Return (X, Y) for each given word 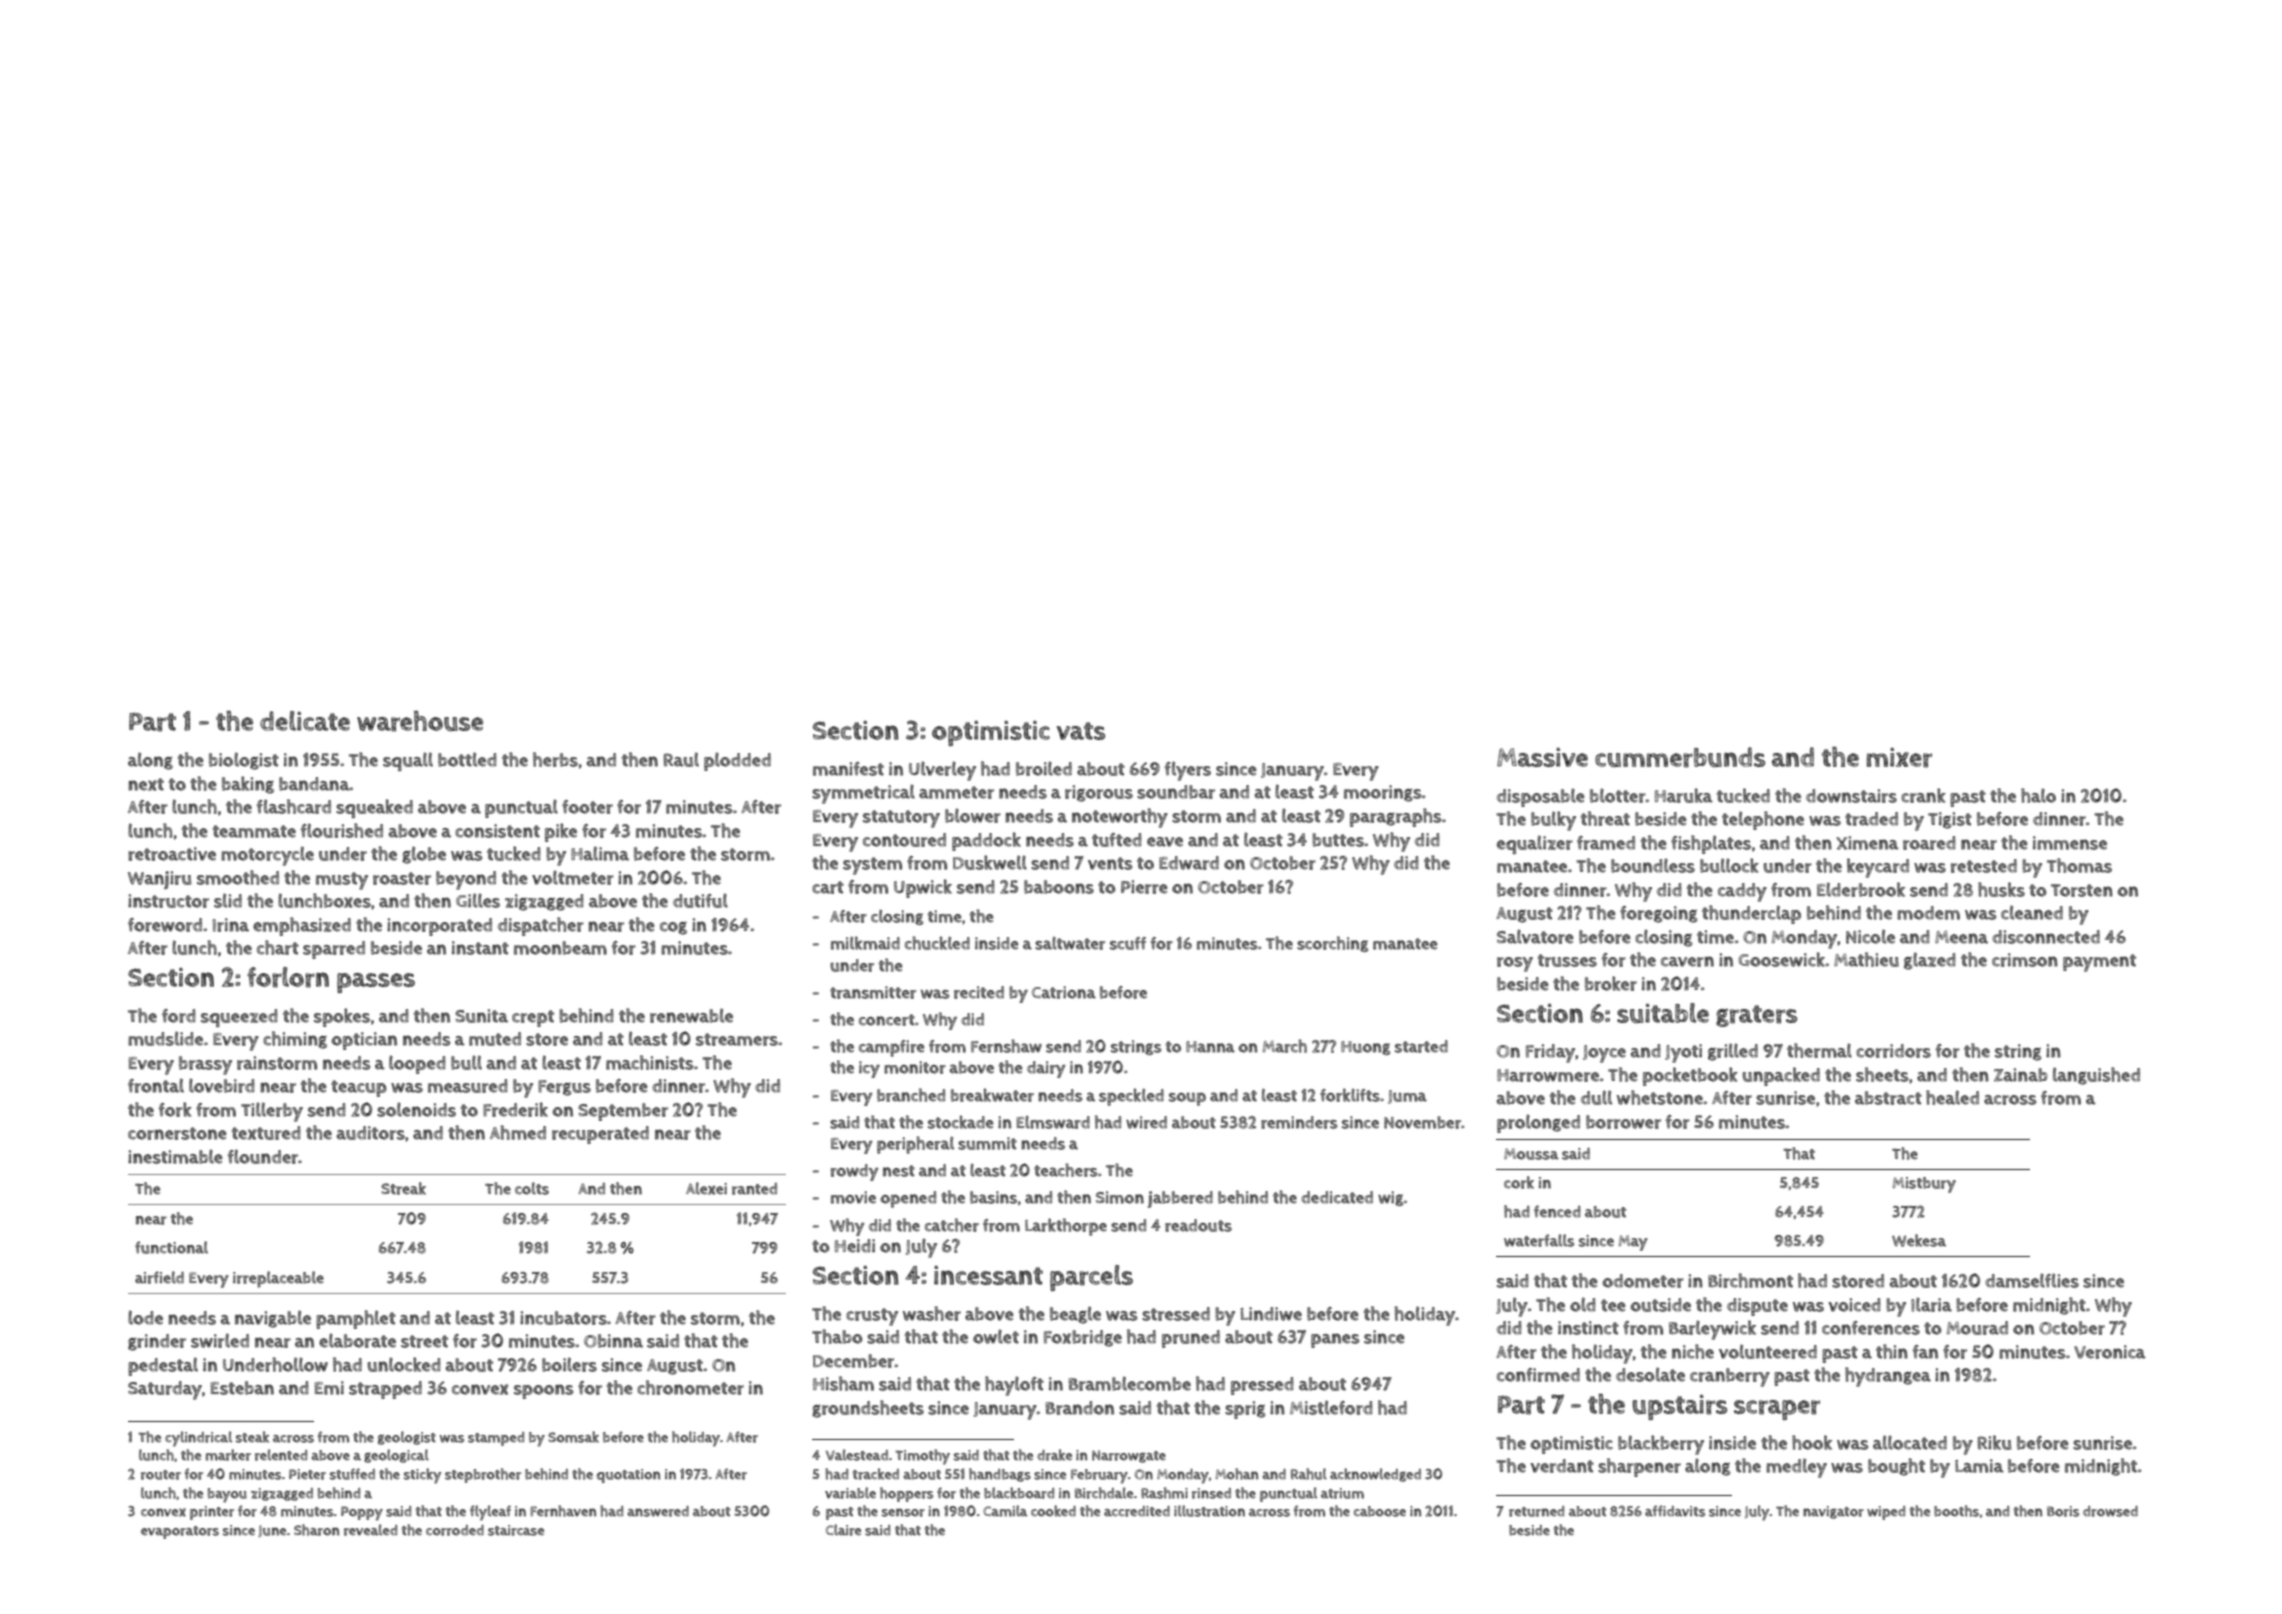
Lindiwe (1271, 1314)
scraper (1777, 1410)
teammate (254, 831)
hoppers (906, 1494)
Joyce (1604, 1054)
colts (532, 1188)
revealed (370, 1530)
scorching (1332, 944)
